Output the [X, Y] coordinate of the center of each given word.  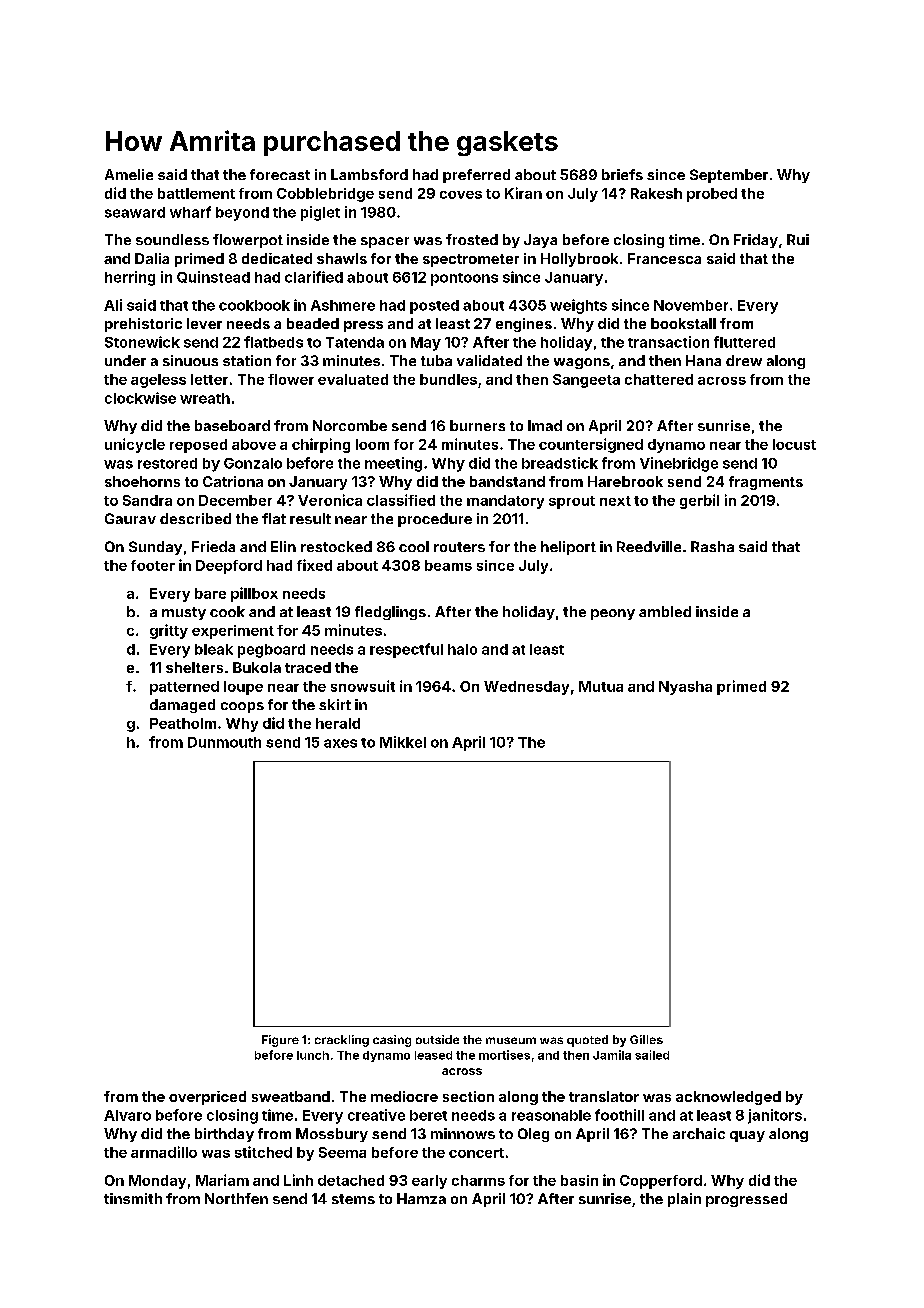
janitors [775, 1116]
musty [184, 613]
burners [477, 425]
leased [433, 1055]
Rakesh [656, 193]
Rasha [712, 546]
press [363, 326]
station [247, 360]
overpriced [207, 1098]
